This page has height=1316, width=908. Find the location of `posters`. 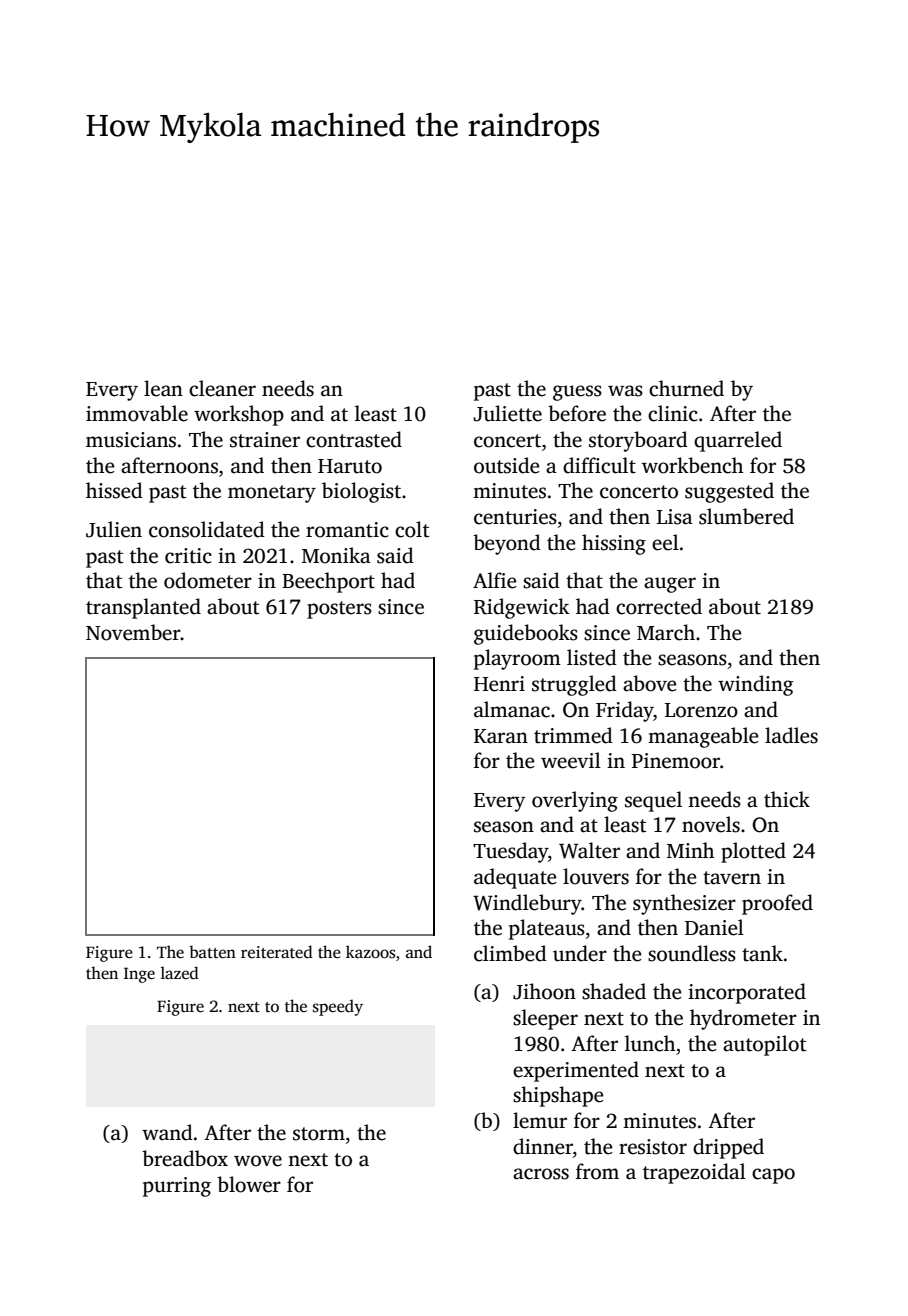

posters is located at coordinates (339, 610).
